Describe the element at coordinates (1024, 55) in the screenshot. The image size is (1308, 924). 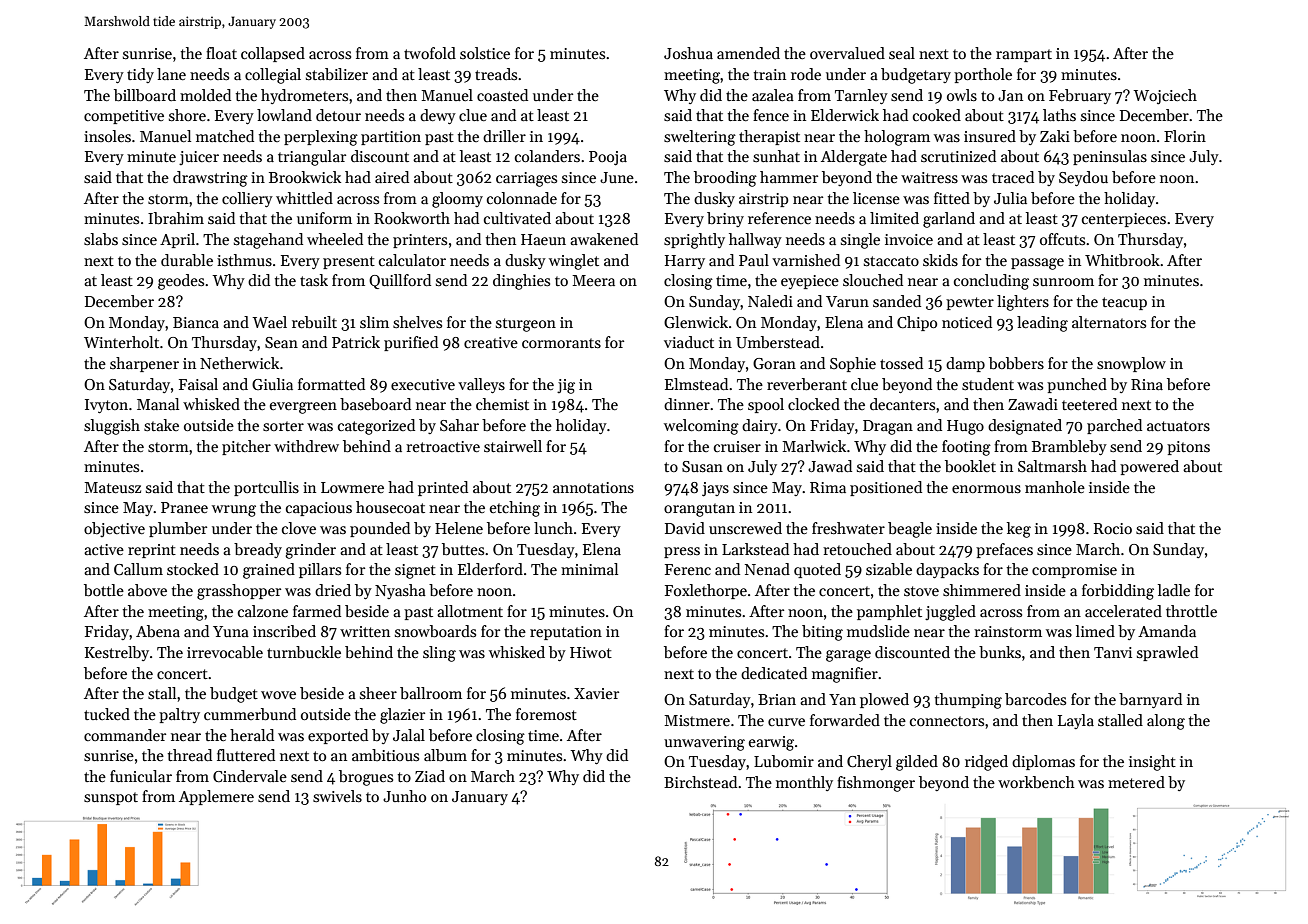
I see `rampart` at that location.
